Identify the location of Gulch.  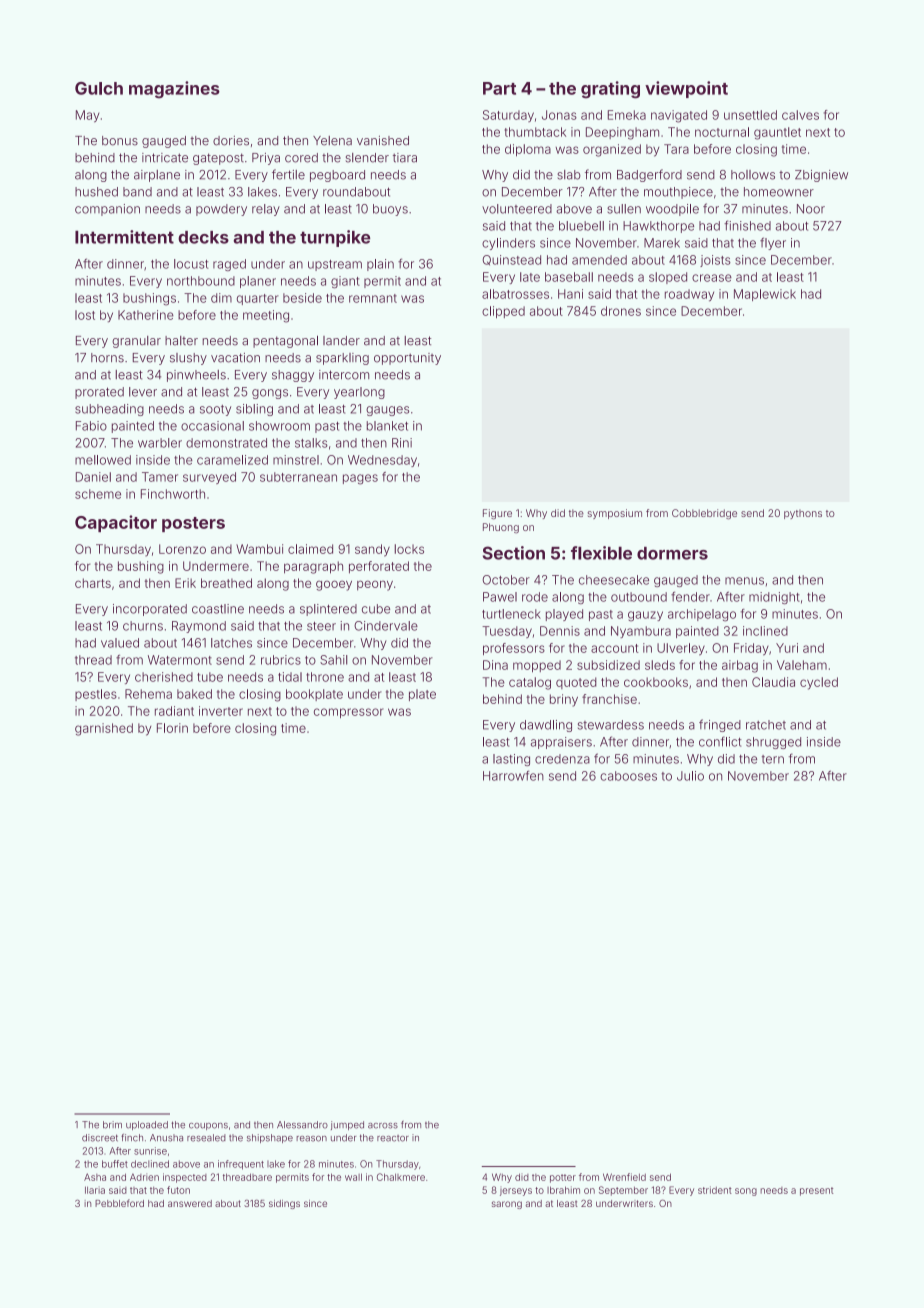
(99, 88).
